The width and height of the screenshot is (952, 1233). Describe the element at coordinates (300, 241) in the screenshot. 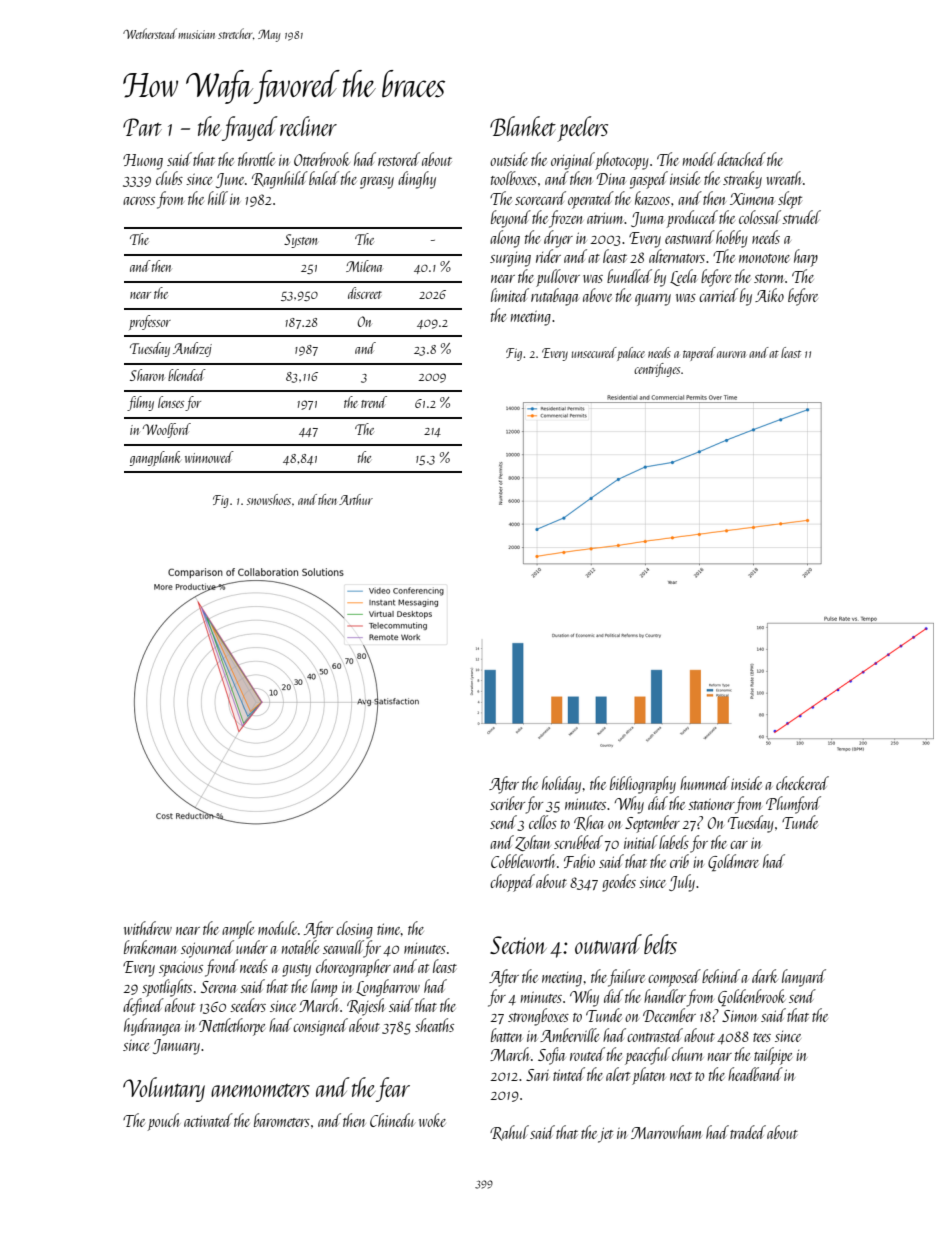

I see `System` at that location.
